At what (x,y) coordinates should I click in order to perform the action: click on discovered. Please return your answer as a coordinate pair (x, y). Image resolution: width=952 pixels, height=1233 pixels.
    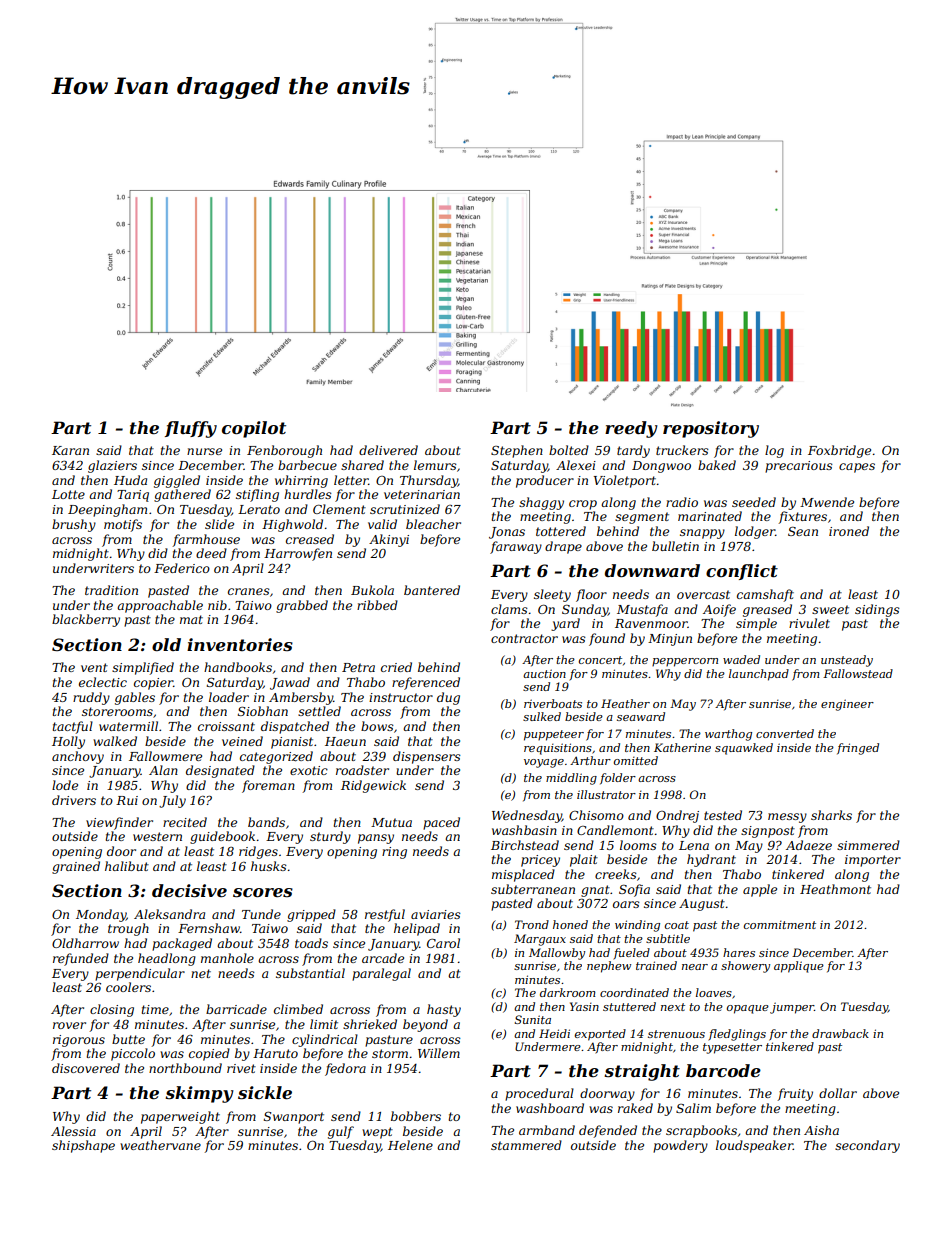
    Looking at the image, I should click on (86, 1068).
